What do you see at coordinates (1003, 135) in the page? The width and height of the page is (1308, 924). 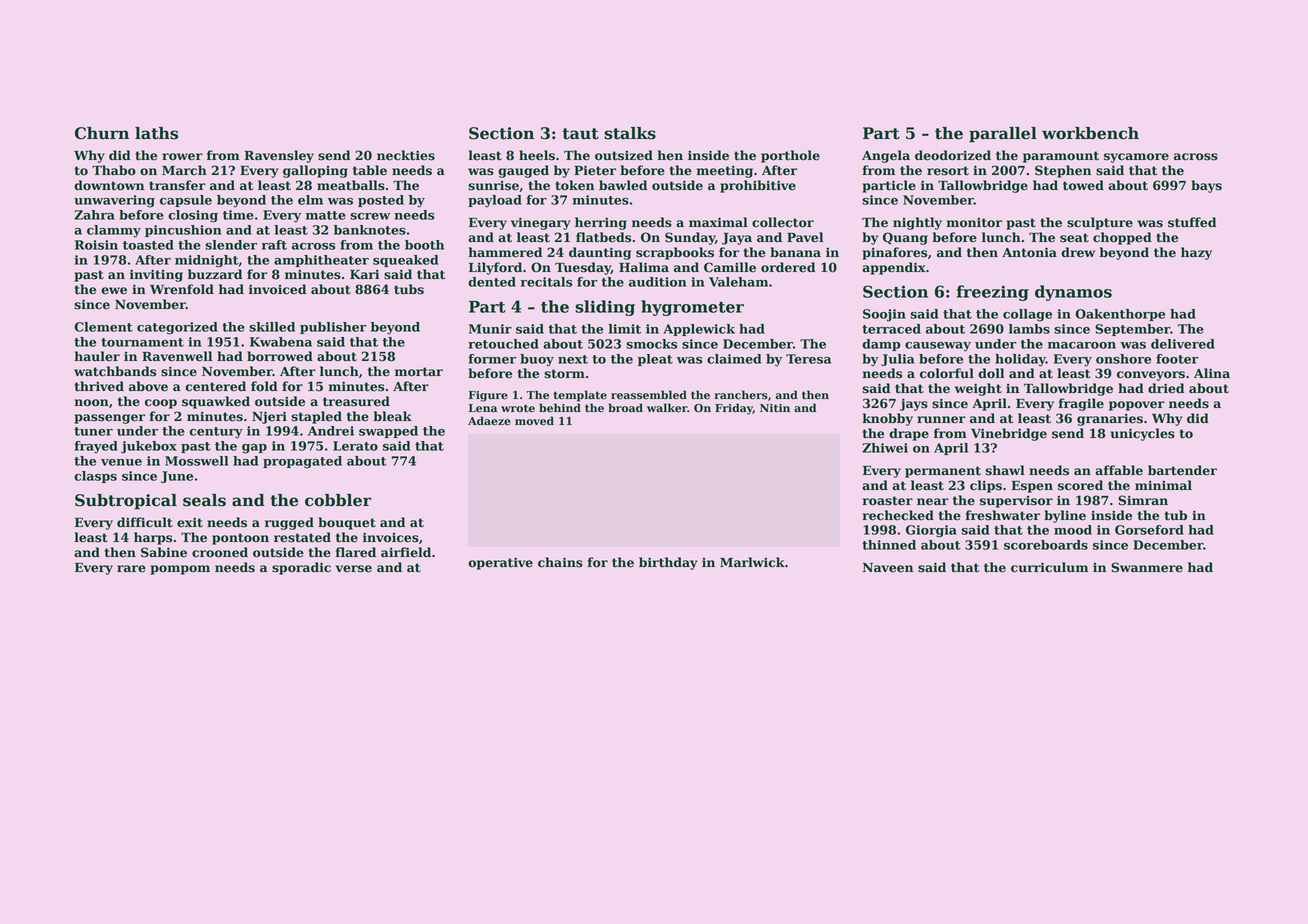 I see `parallel` at bounding box center [1003, 135].
